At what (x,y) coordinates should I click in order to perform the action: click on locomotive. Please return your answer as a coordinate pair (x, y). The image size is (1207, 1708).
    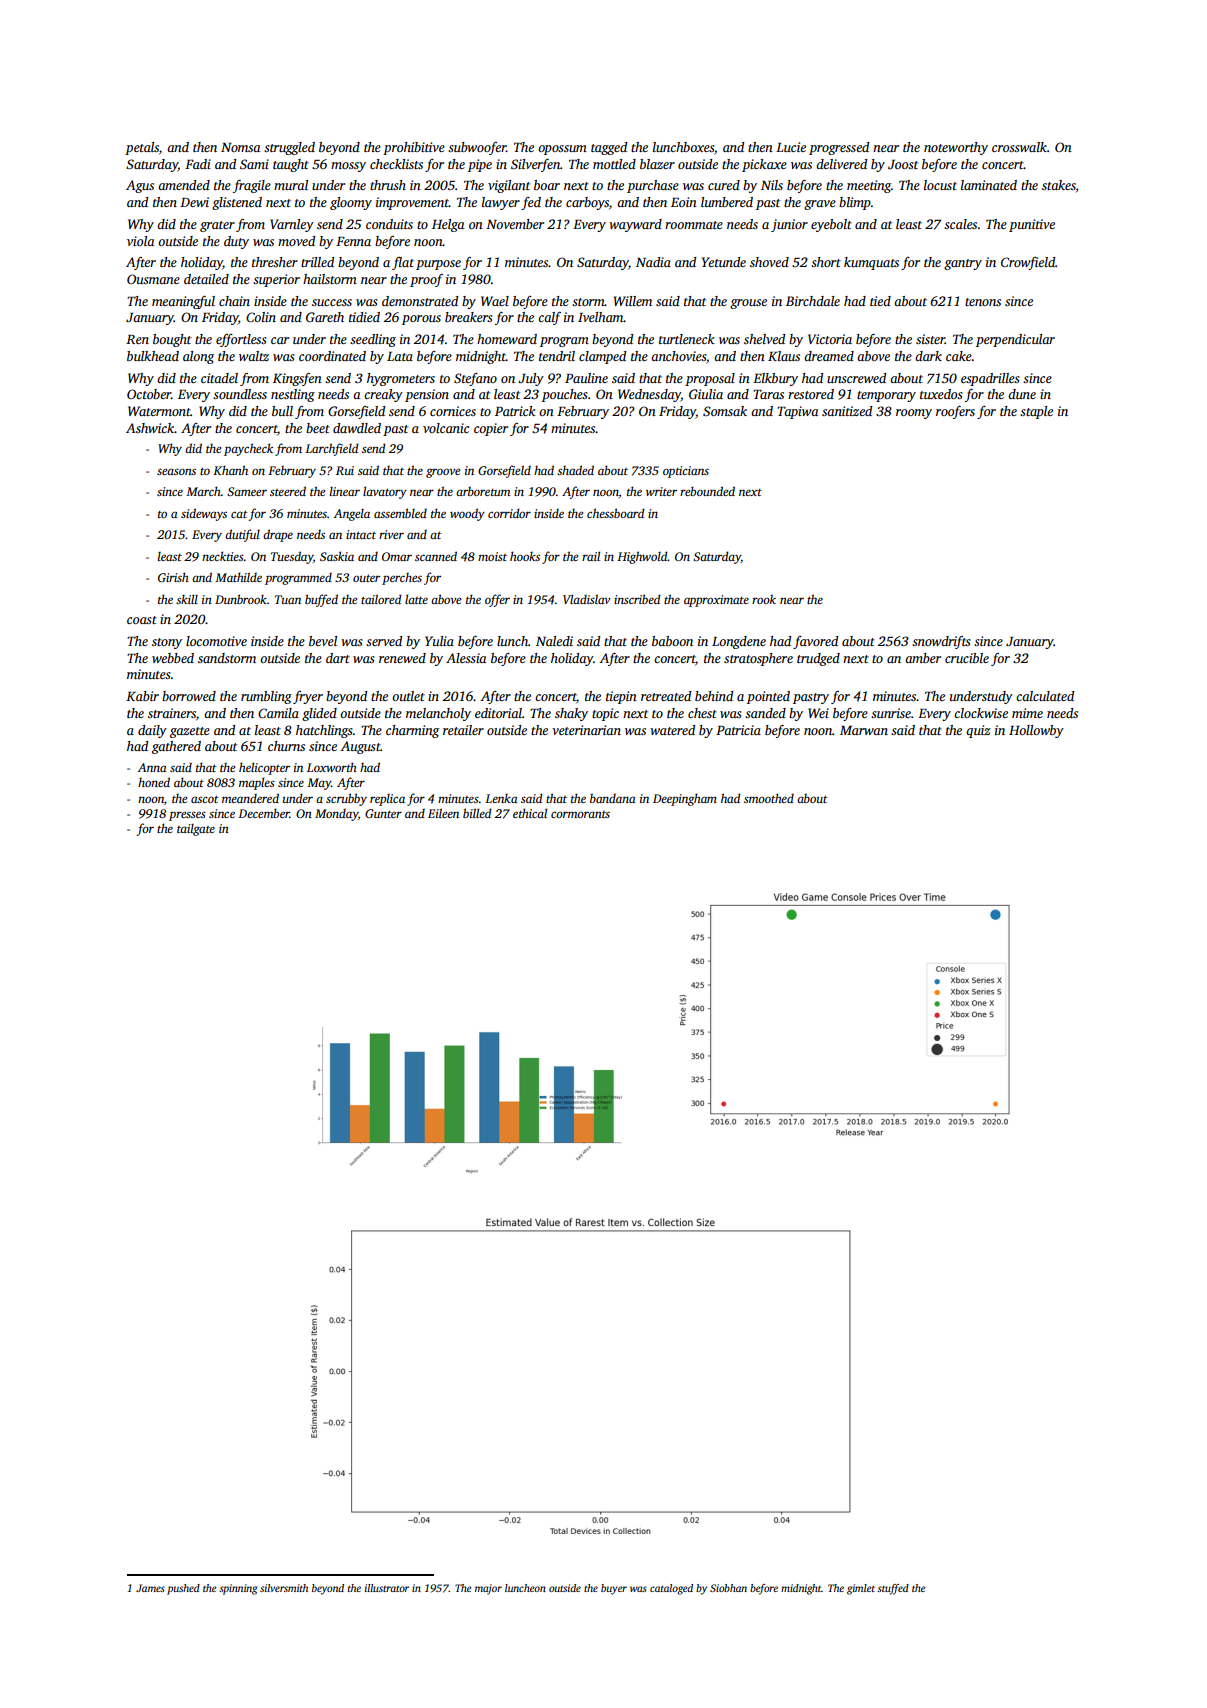
    Looking at the image, I should click on (216, 641).
